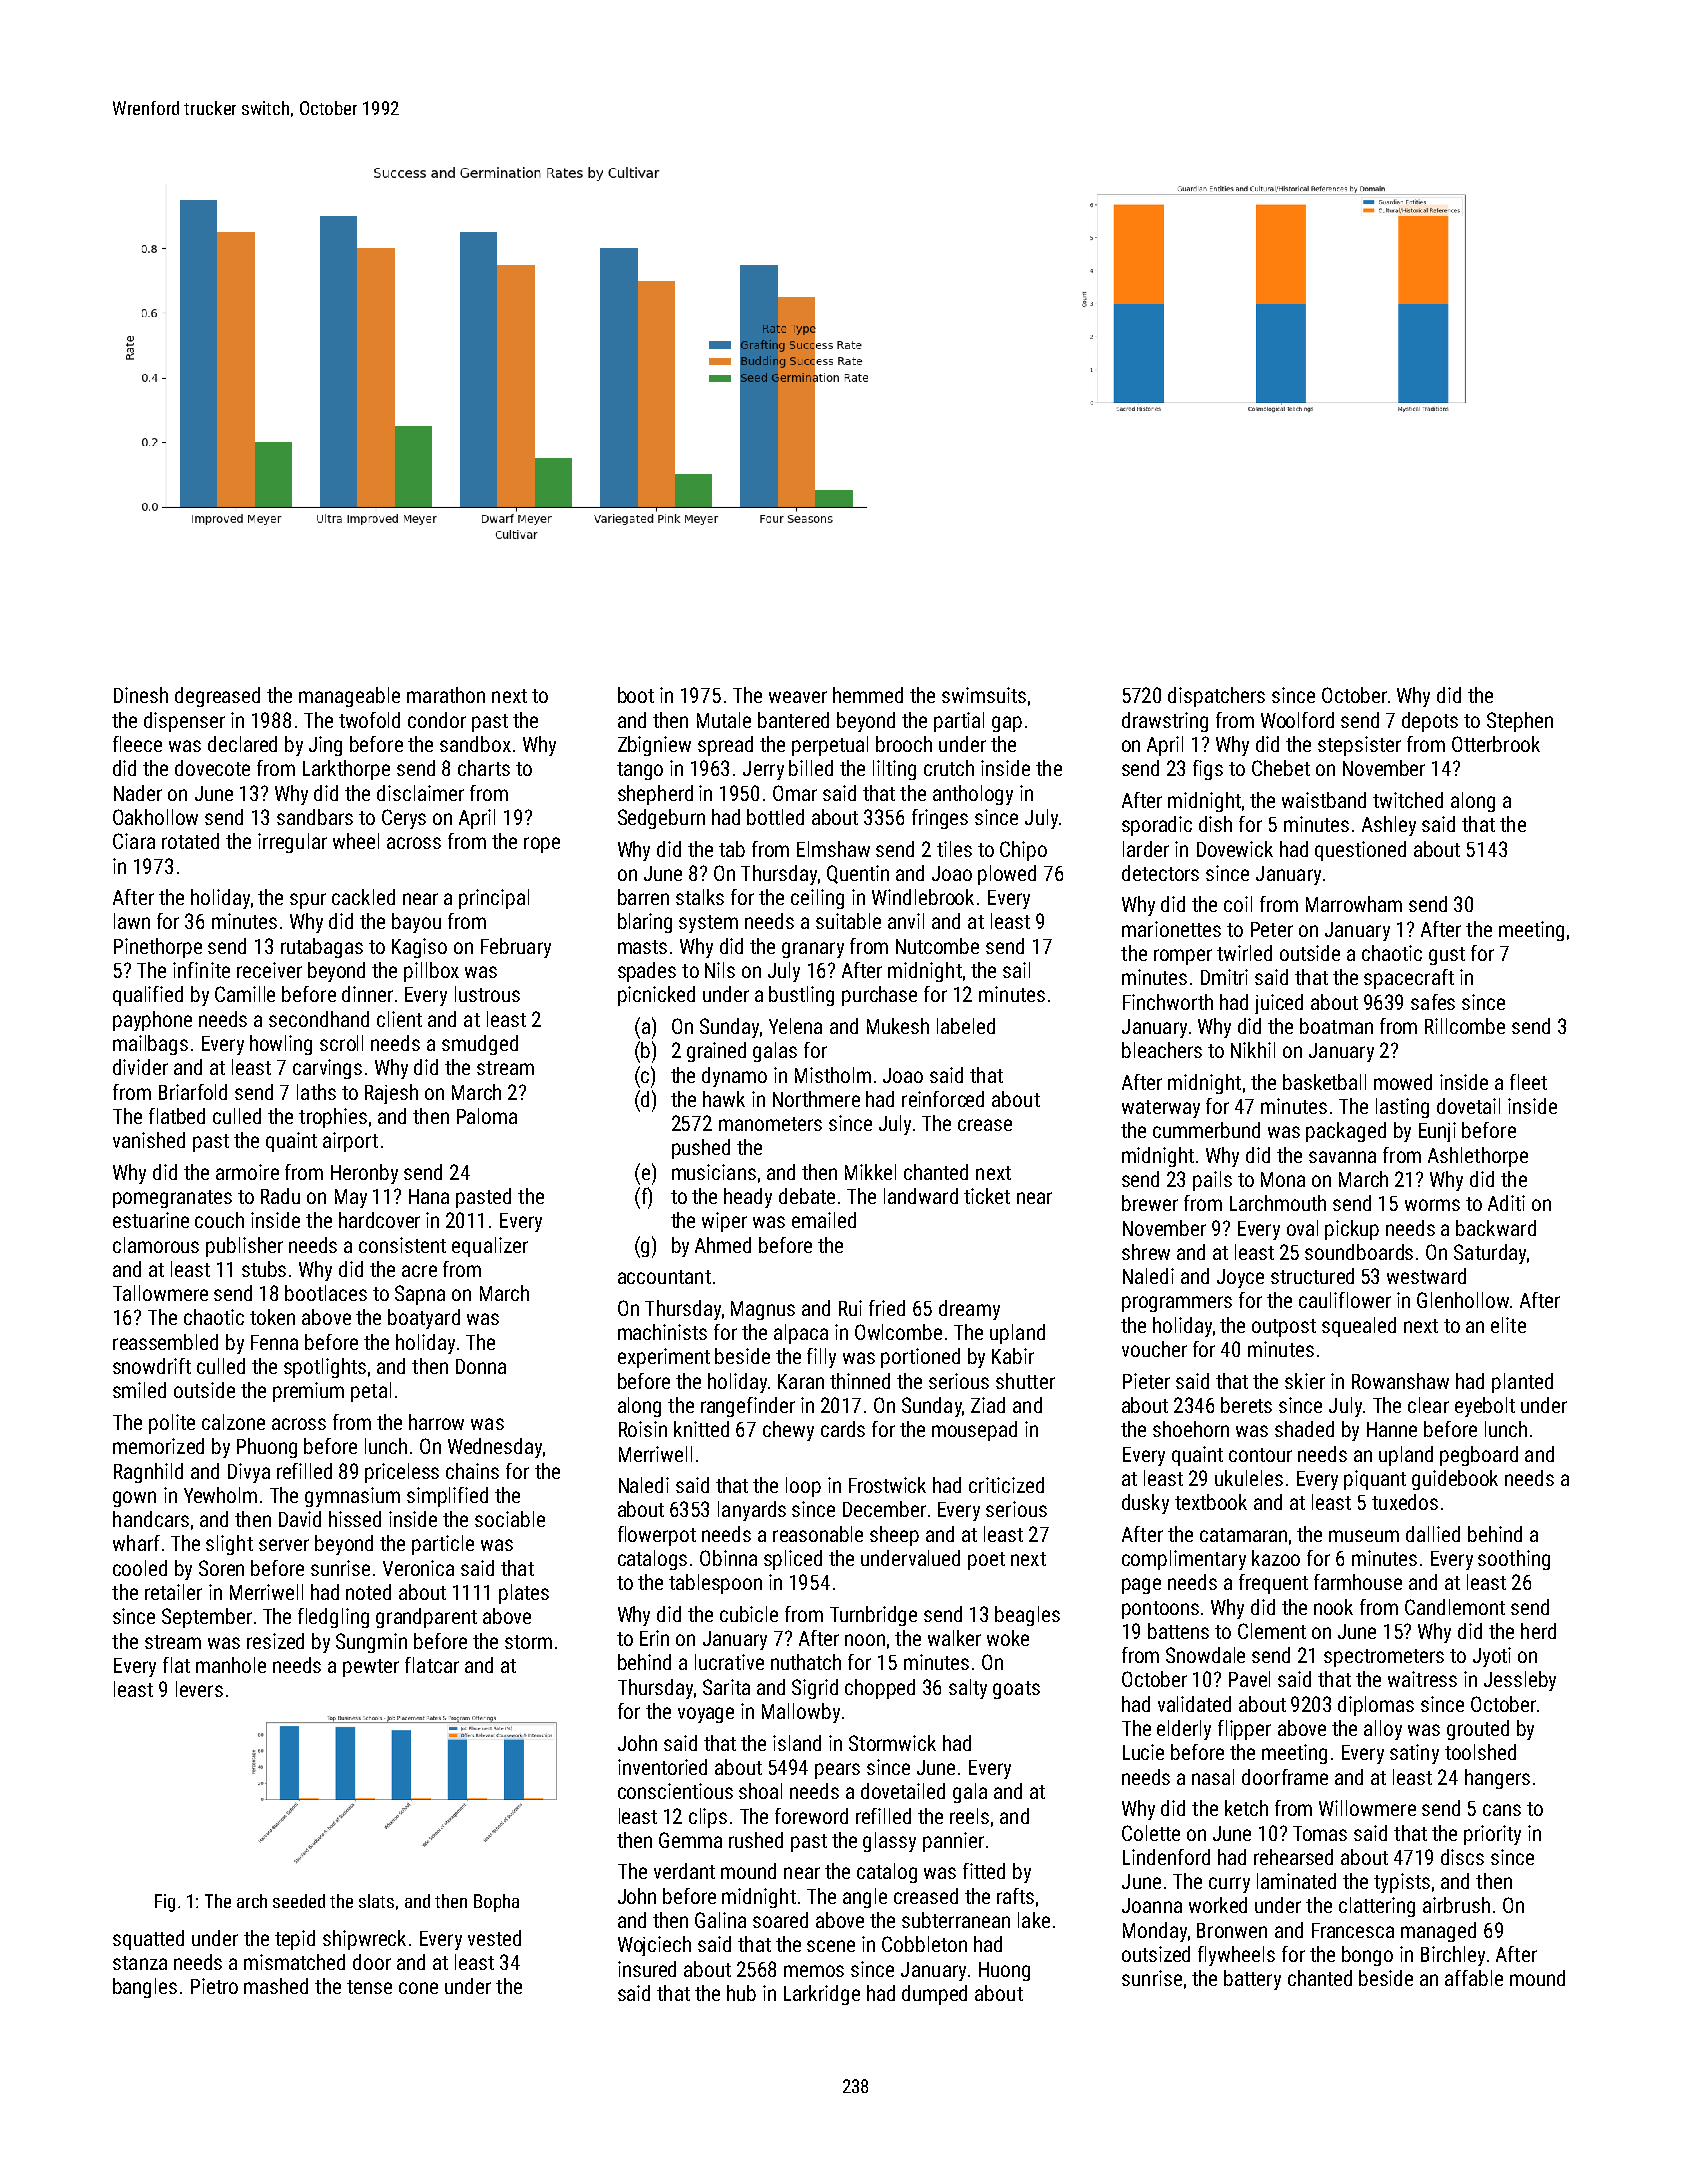 The width and height of the screenshot is (1683, 2178). I want to click on Sigrid, so click(815, 1689).
